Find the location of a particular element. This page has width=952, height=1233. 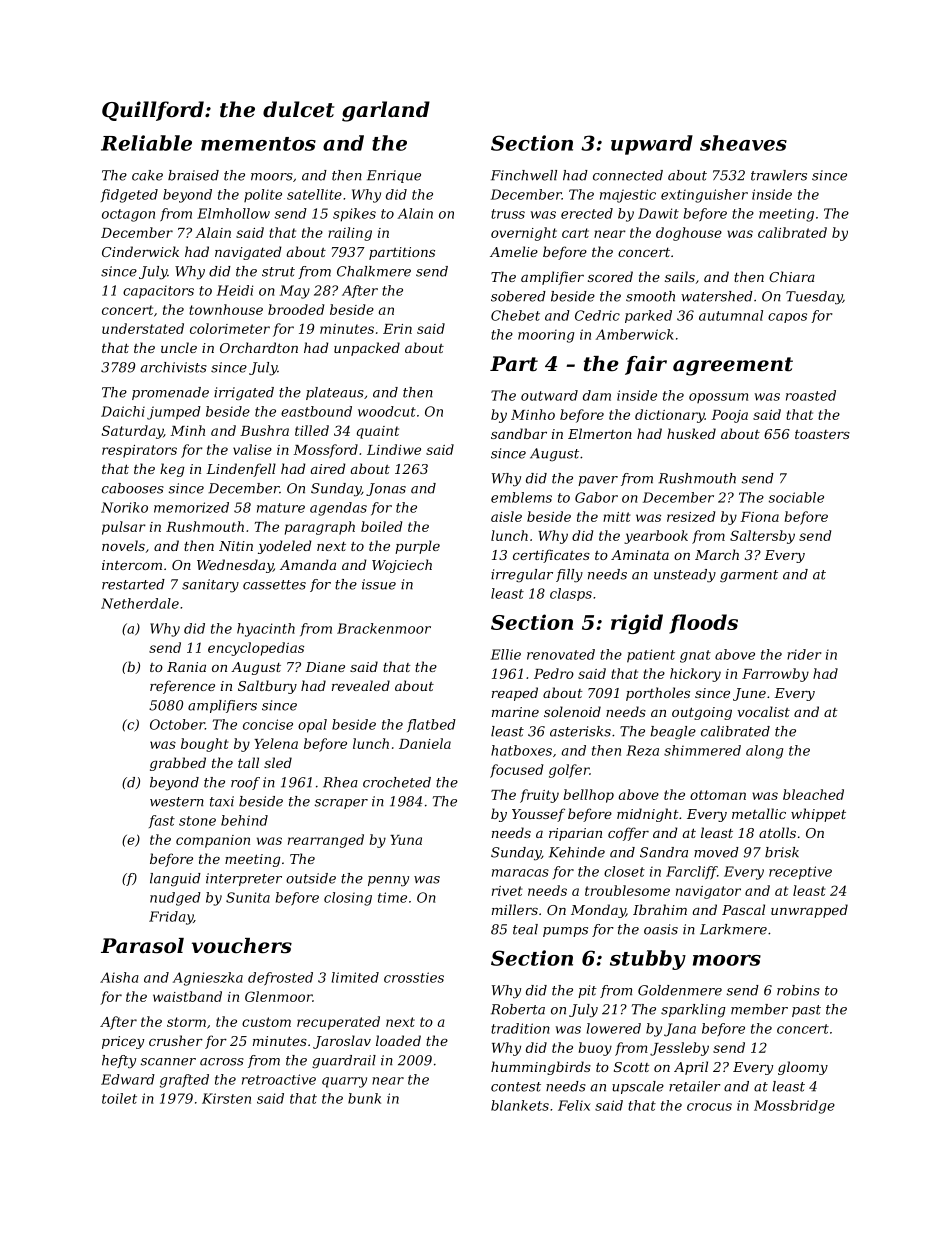

aisle is located at coordinates (506, 516).
